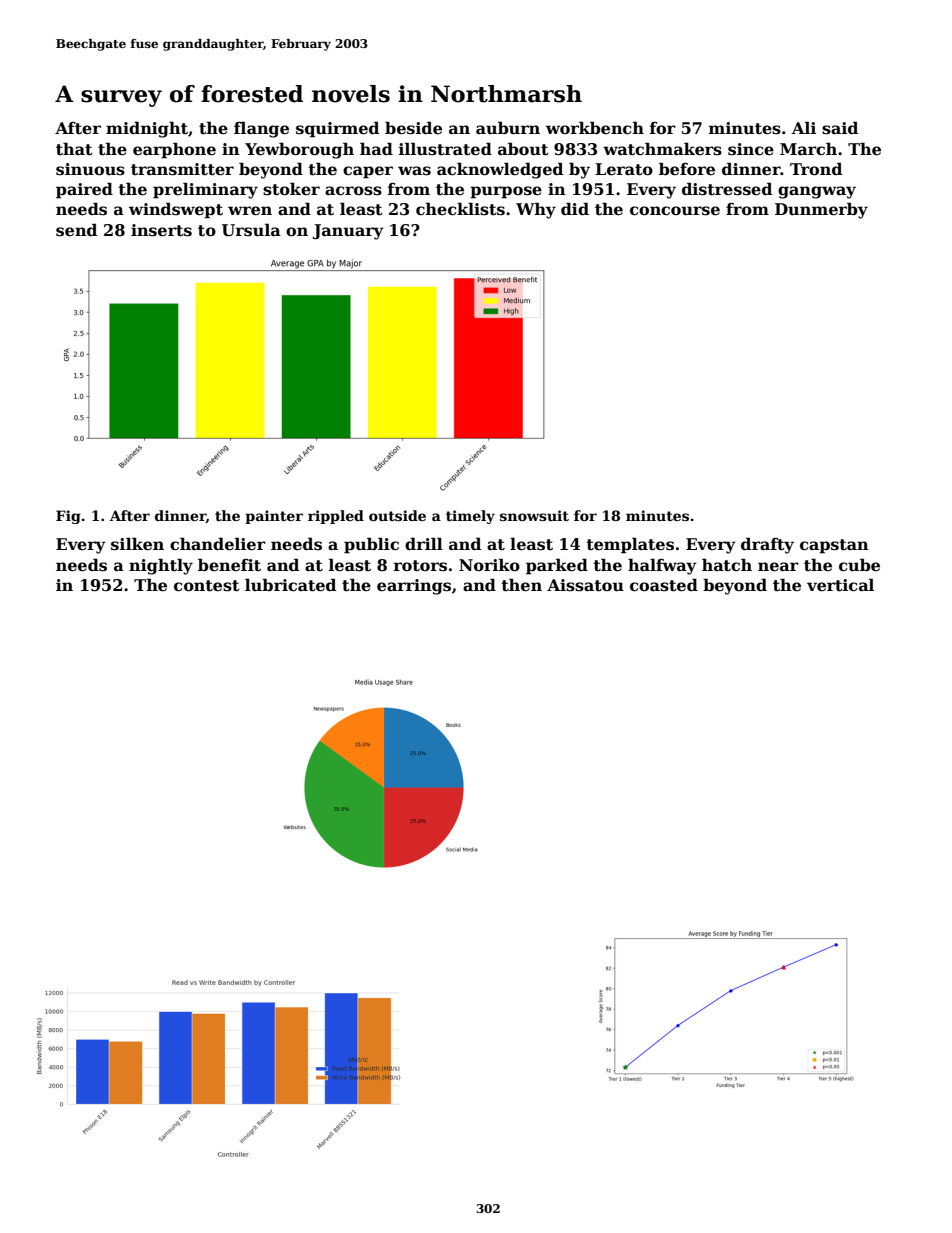 Image resolution: width=952 pixels, height=1233 pixels. What do you see at coordinates (251, 230) in the screenshot?
I see `Ursula` at bounding box center [251, 230].
